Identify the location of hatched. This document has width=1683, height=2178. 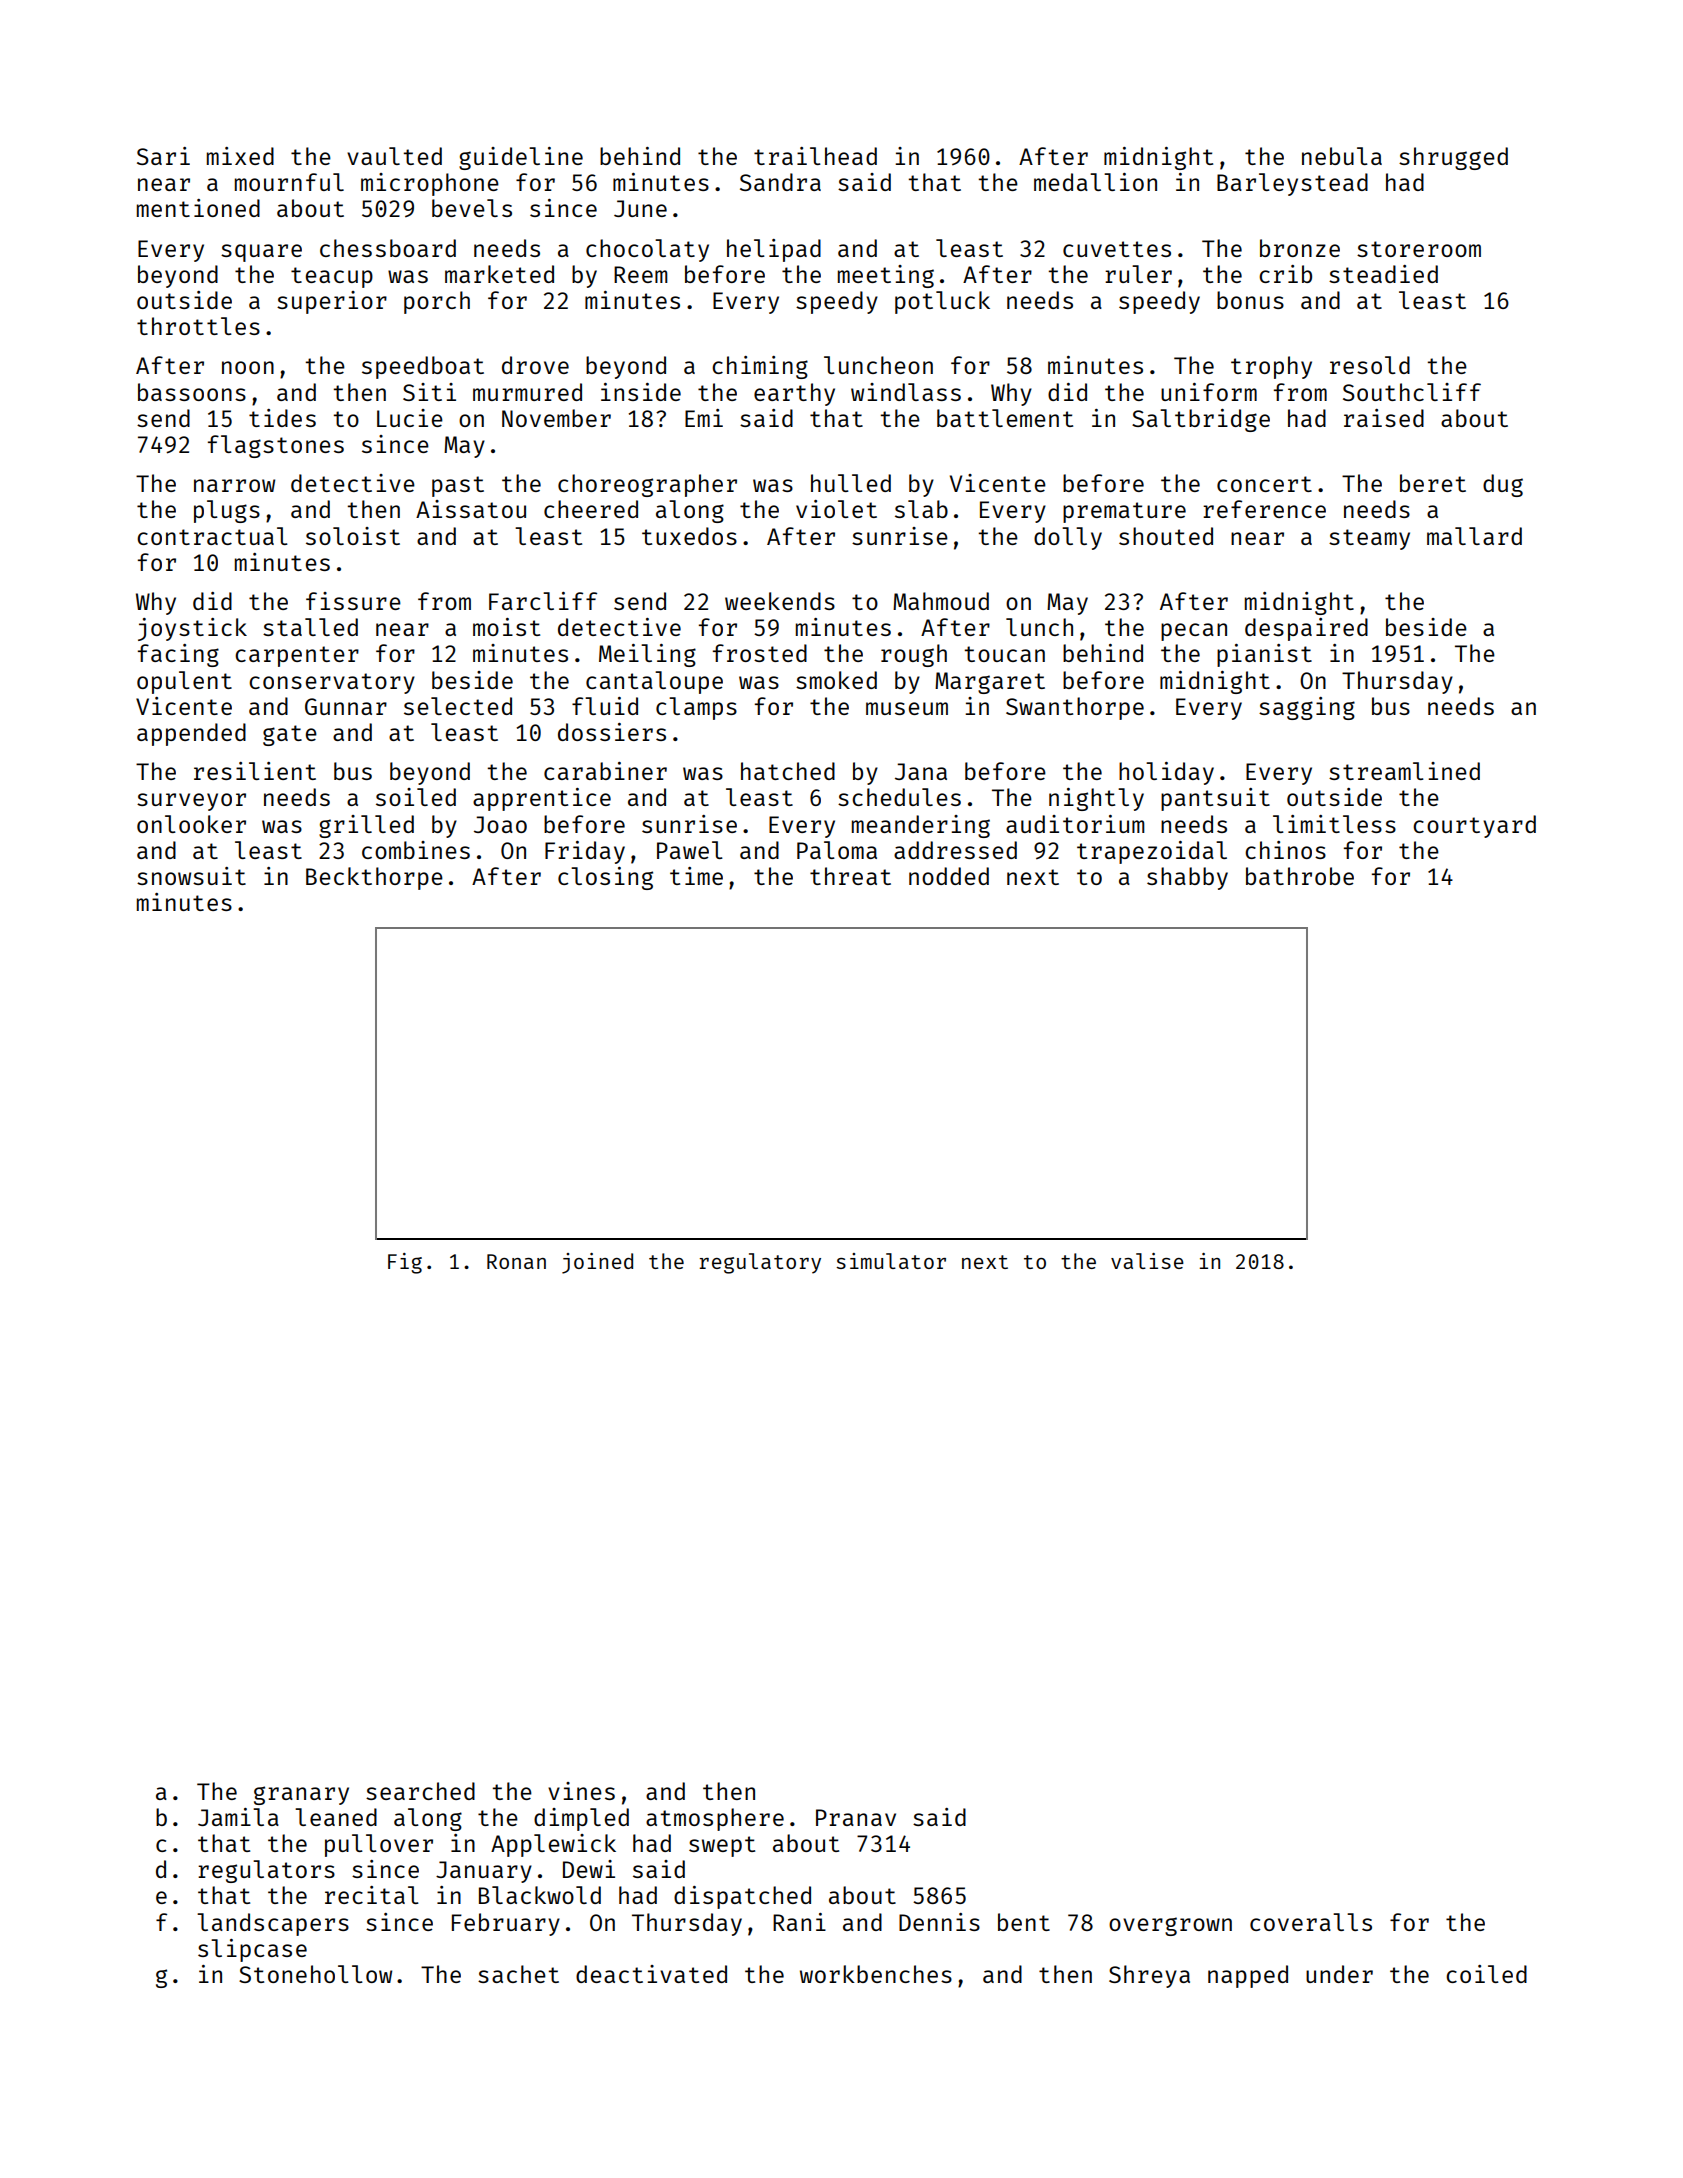
(788, 771).
